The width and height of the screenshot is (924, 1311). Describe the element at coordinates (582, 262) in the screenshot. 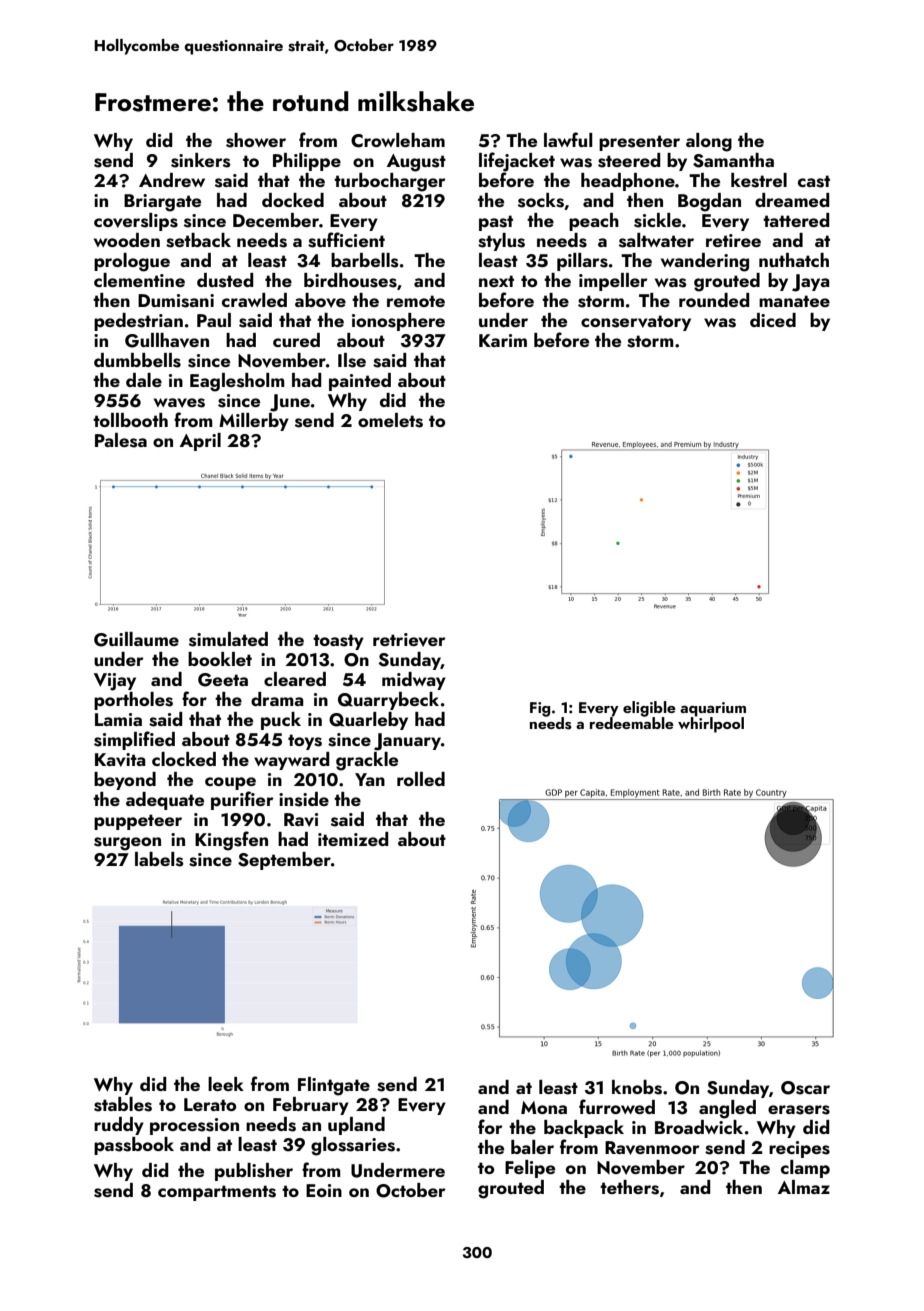

I see `pillars` at that location.
